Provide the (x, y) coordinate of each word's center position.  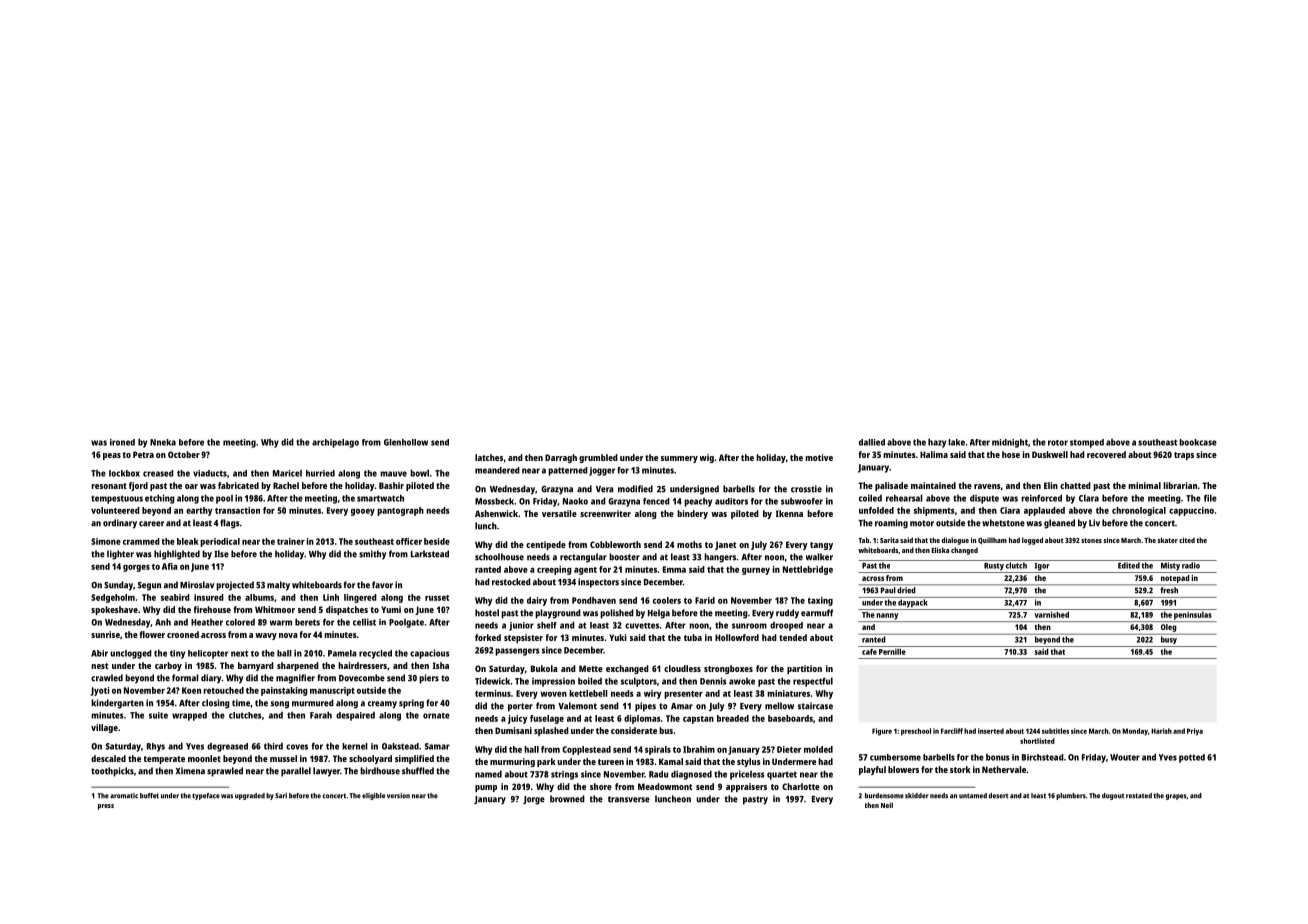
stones (1091, 540)
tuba (693, 637)
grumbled (598, 458)
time (241, 703)
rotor (1058, 443)
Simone (106, 541)
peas (112, 456)
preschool (916, 732)
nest (99, 666)
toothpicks (112, 772)
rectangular (583, 558)
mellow (779, 706)
